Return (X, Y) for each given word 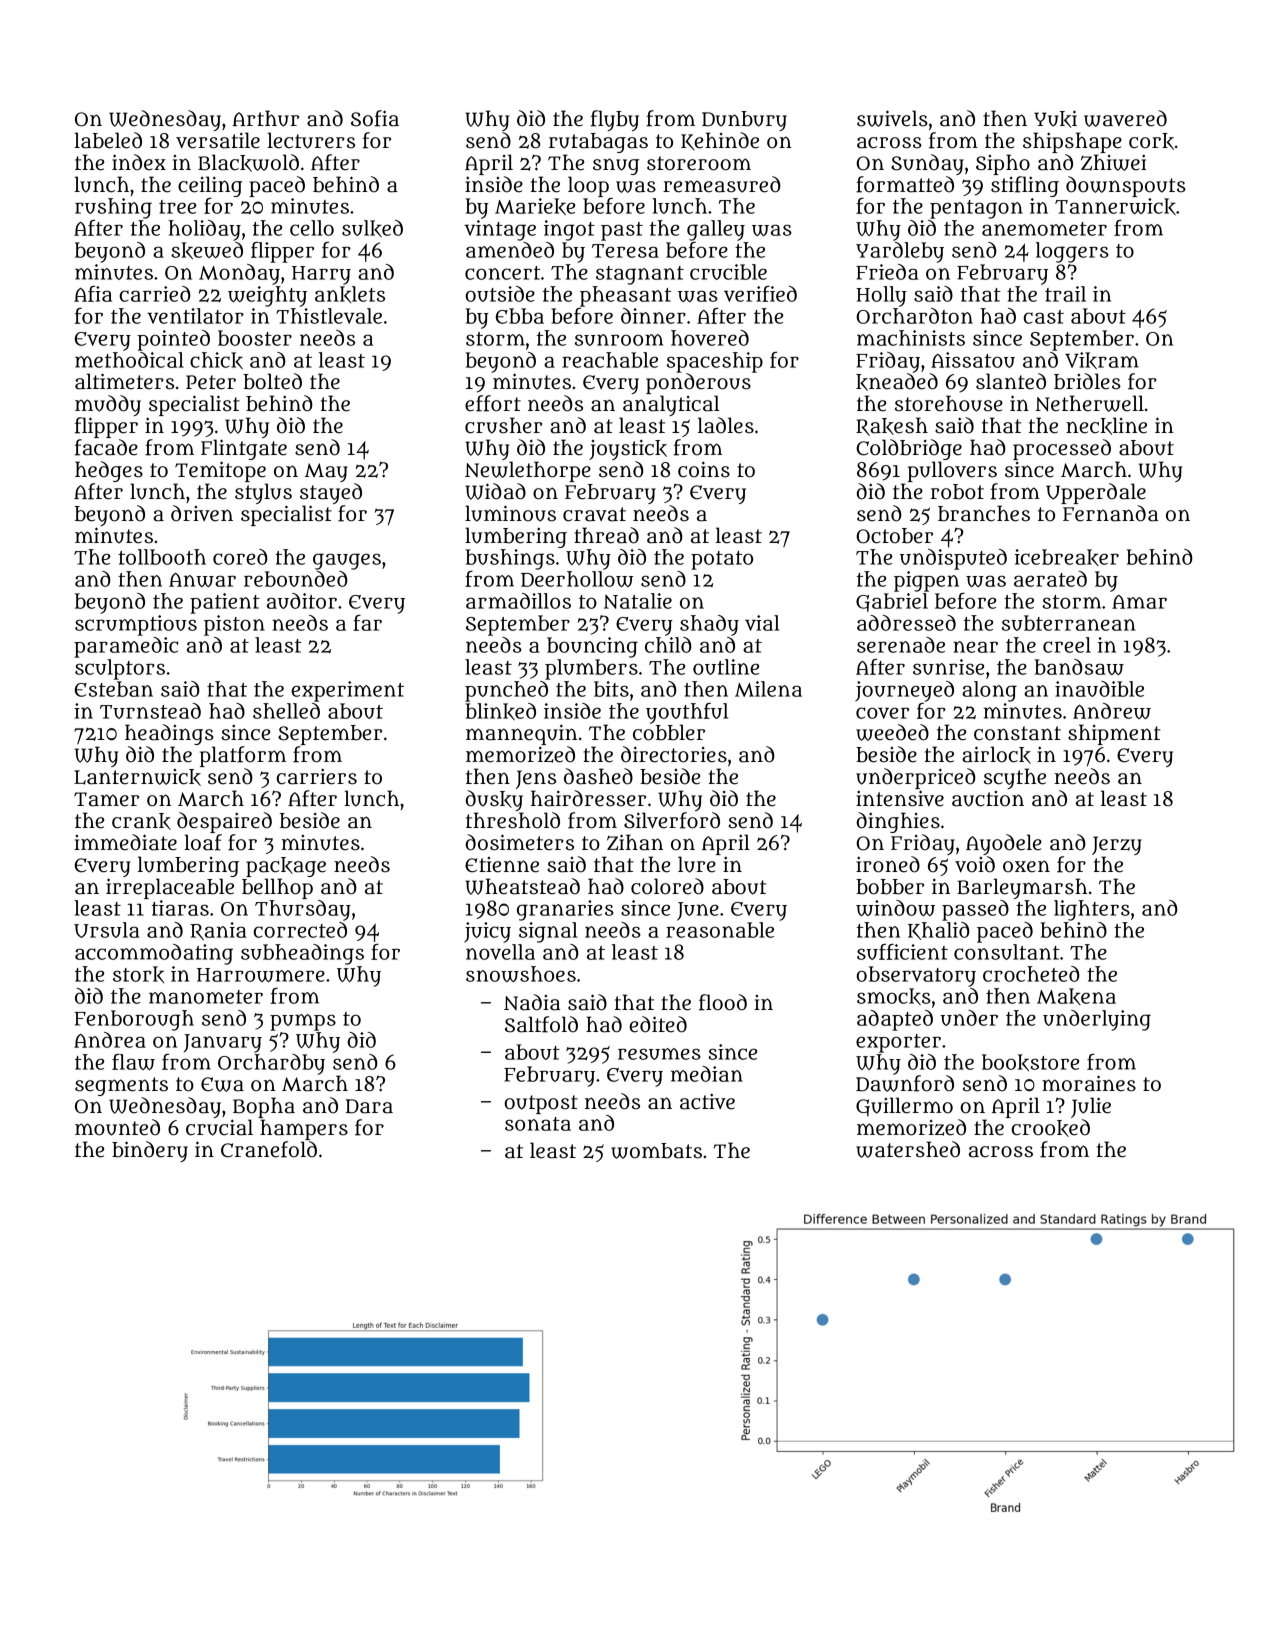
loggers (1072, 252)
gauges (347, 561)
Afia (93, 294)
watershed (908, 1149)
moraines (1089, 1083)
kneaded (897, 382)
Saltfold (541, 1024)
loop (588, 186)
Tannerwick (1115, 206)
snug (616, 166)
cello (312, 228)
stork (138, 974)
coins (704, 469)
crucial (219, 1127)
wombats (656, 1151)
